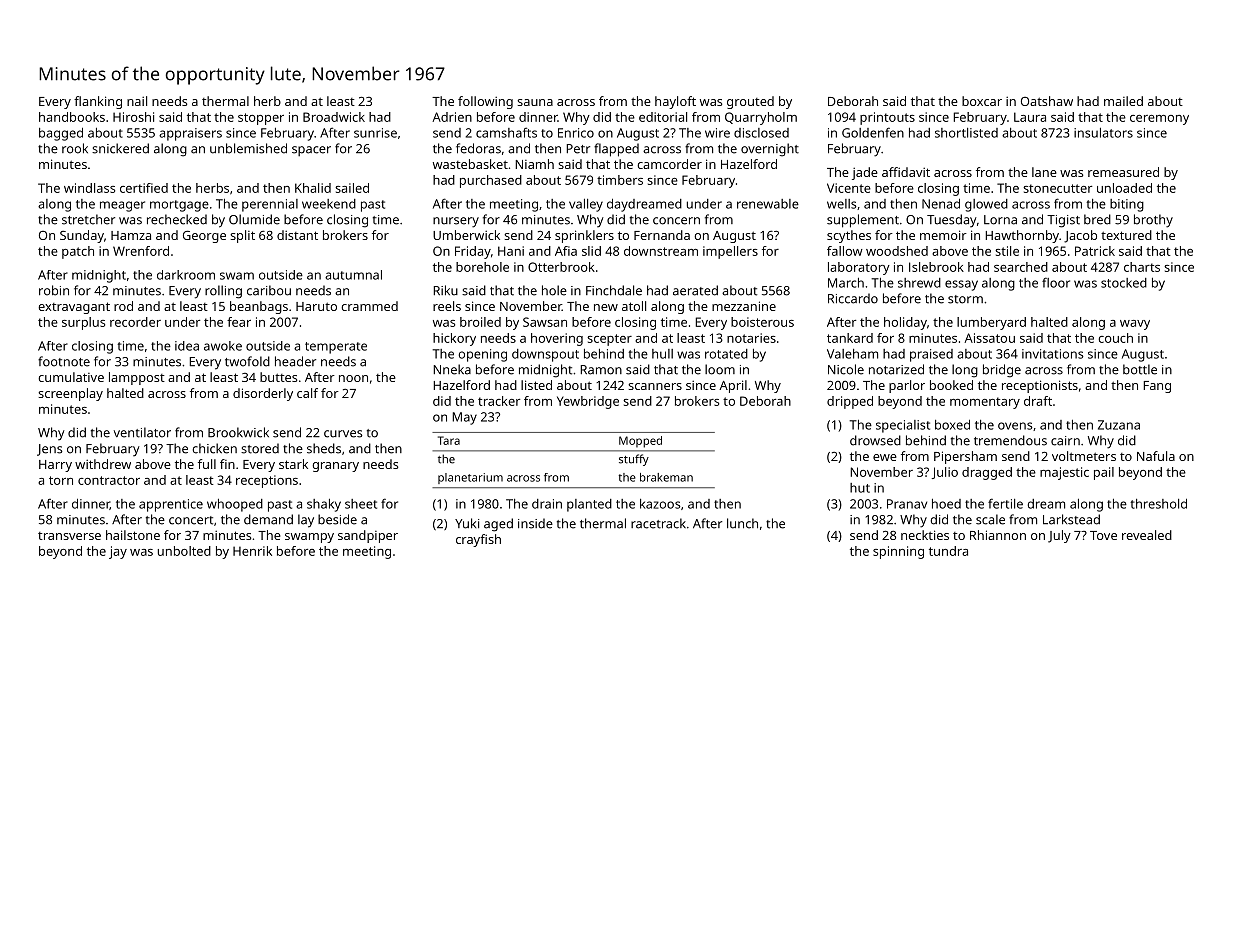 This screenshot has height=952, width=1233. What do you see at coordinates (485, 102) in the screenshot?
I see `following` at bounding box center [485, 102].
